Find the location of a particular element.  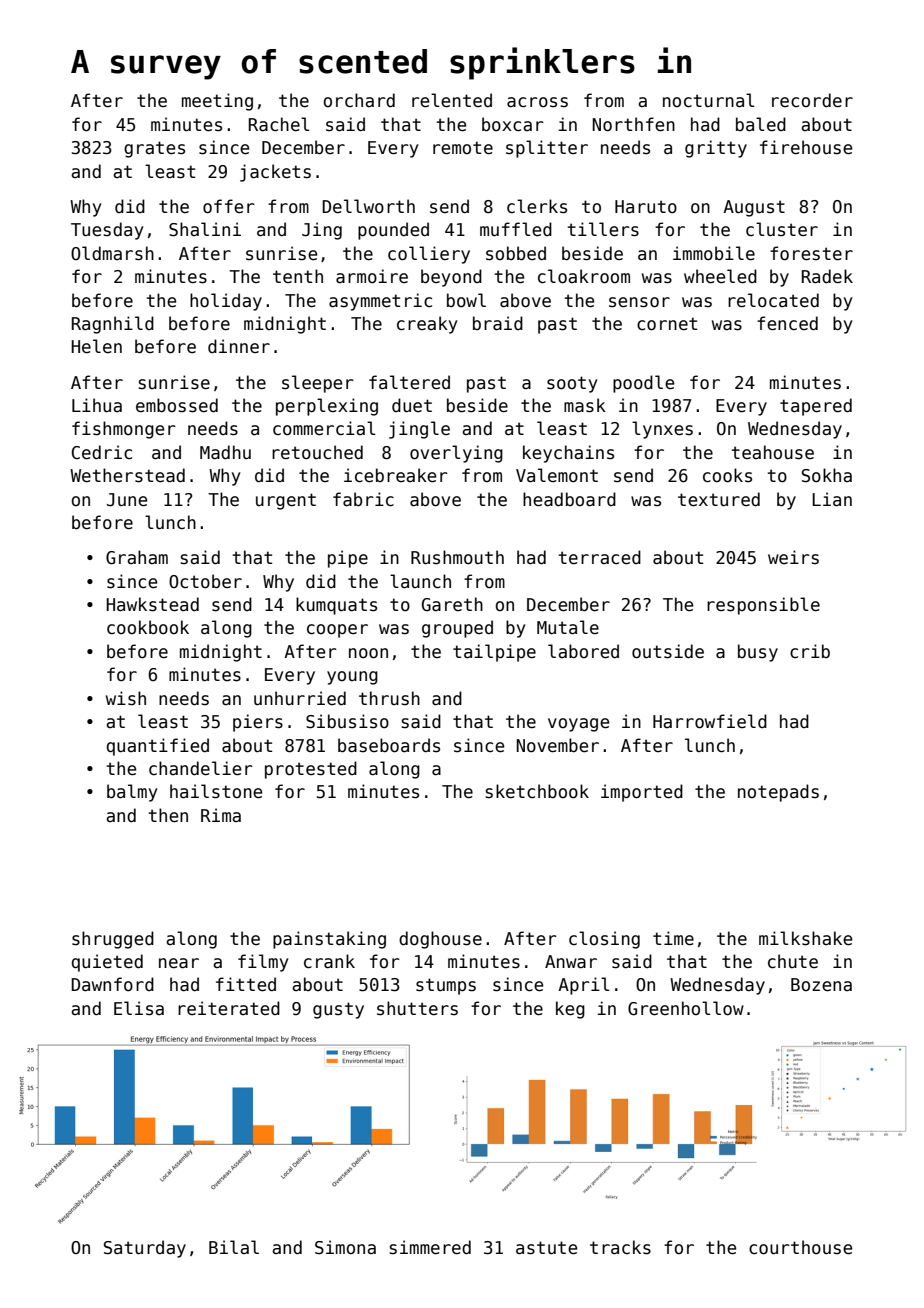

tracks is located at coordinates (620, 1247).
